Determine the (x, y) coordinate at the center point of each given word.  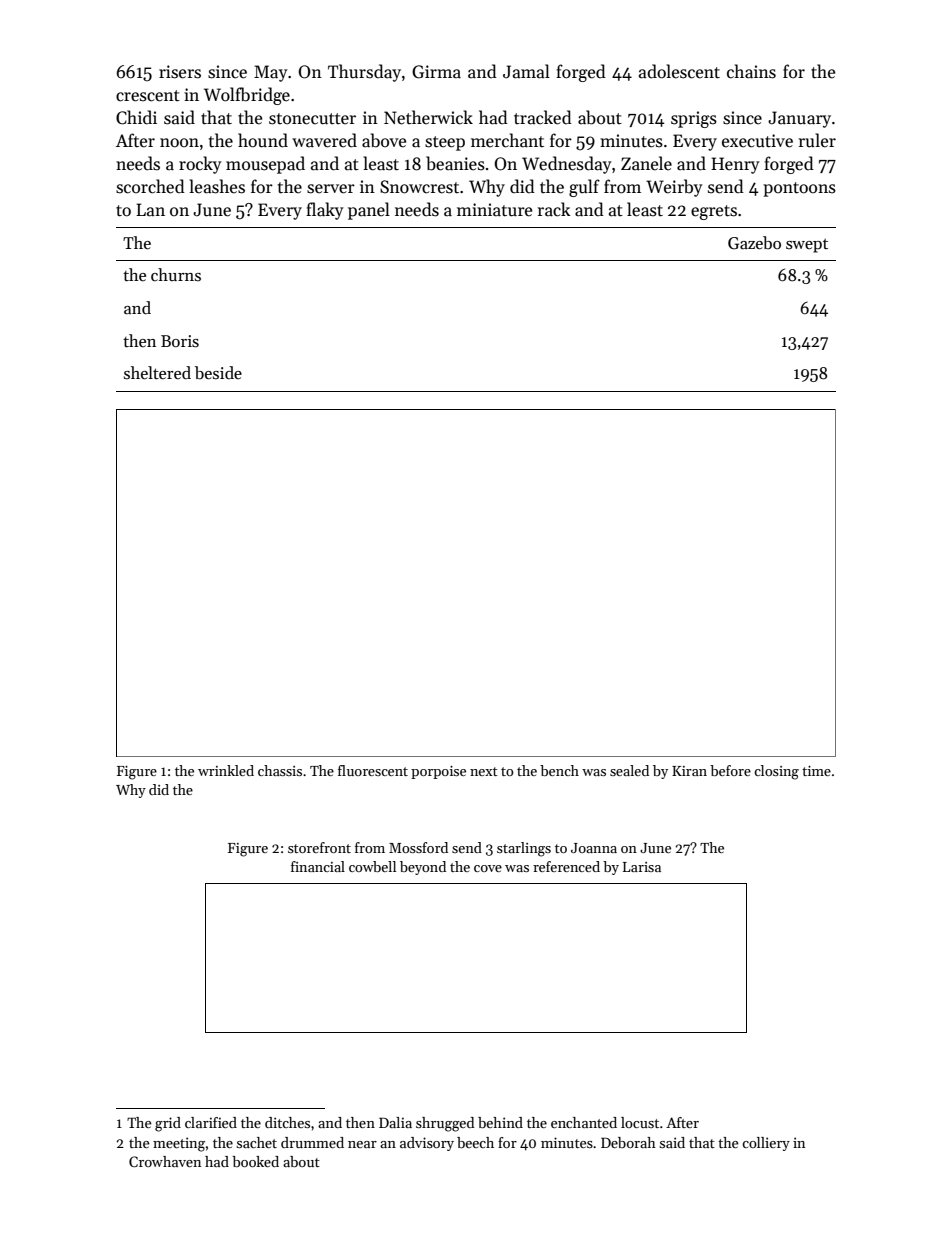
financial (318, 866)
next (484, 771)
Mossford (418, 847)
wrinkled (226, 770)
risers (180, 72)
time (816, 771)
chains (751, 71)
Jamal (526, 71)
